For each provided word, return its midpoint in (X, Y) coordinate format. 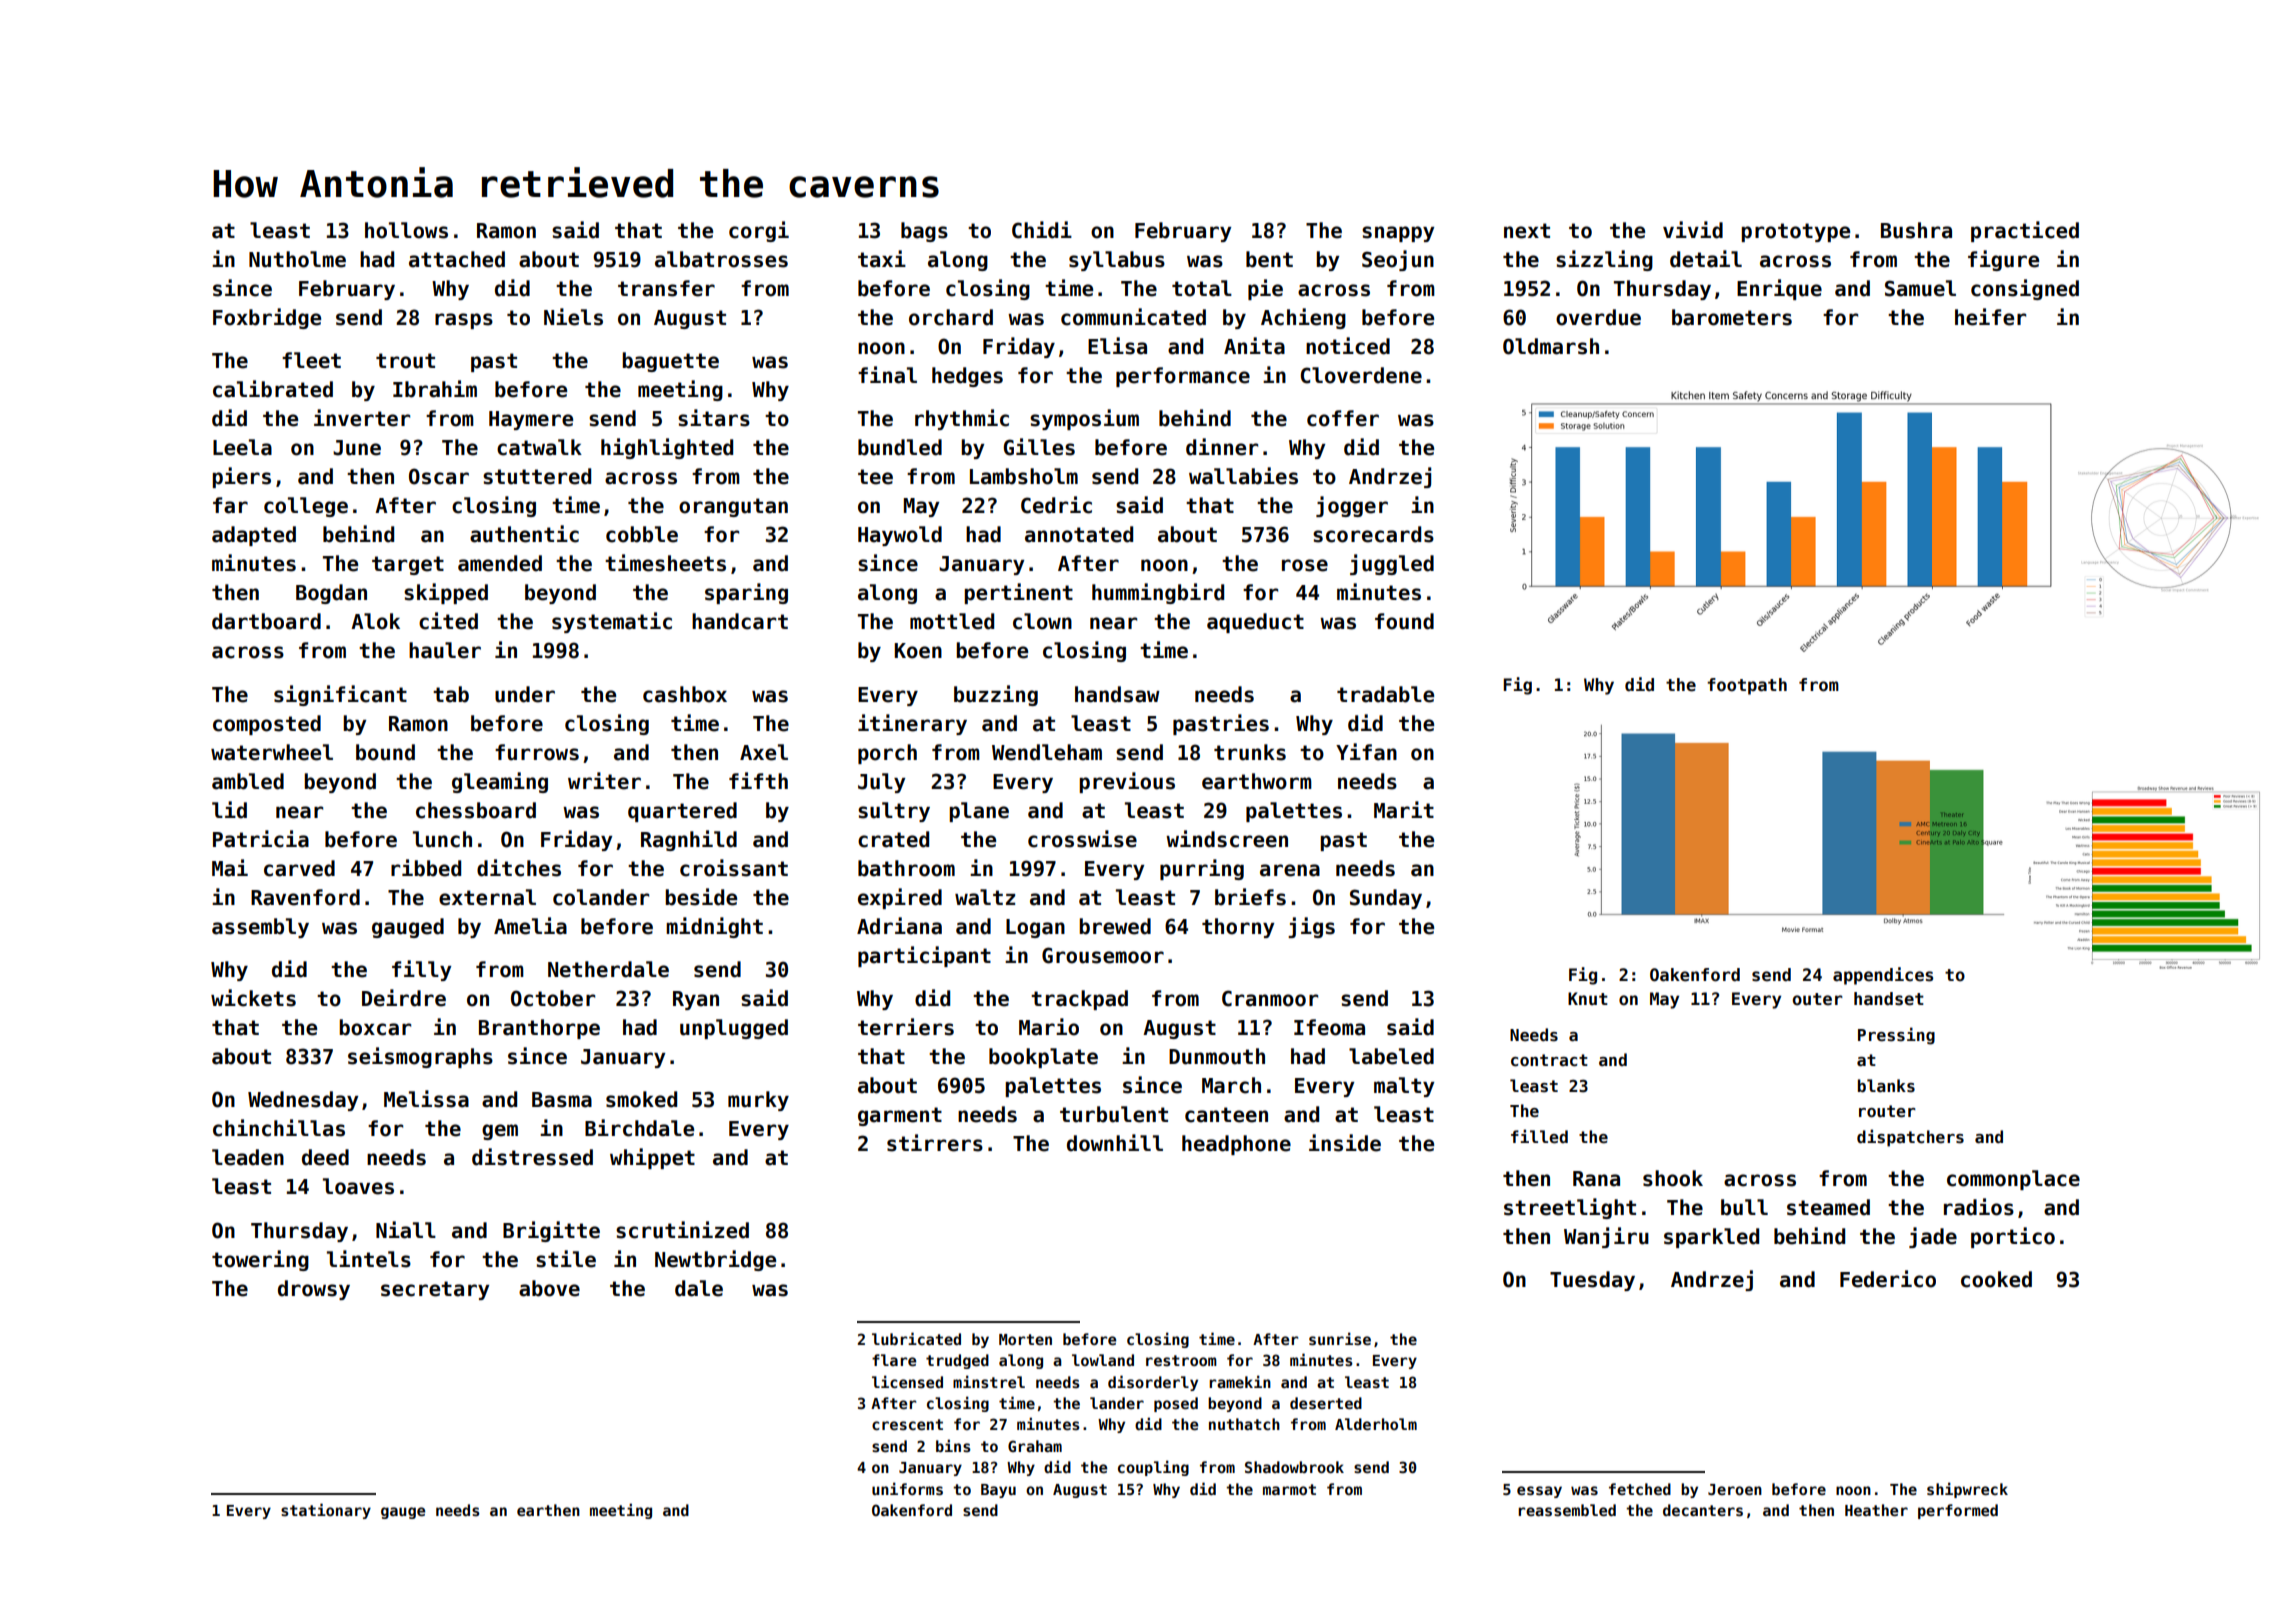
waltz (985, 897)
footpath (1747, 686)
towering (260, 1260)
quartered (682, 812)
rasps (464, 321)
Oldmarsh (1551, 346)
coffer (1343, 418)
